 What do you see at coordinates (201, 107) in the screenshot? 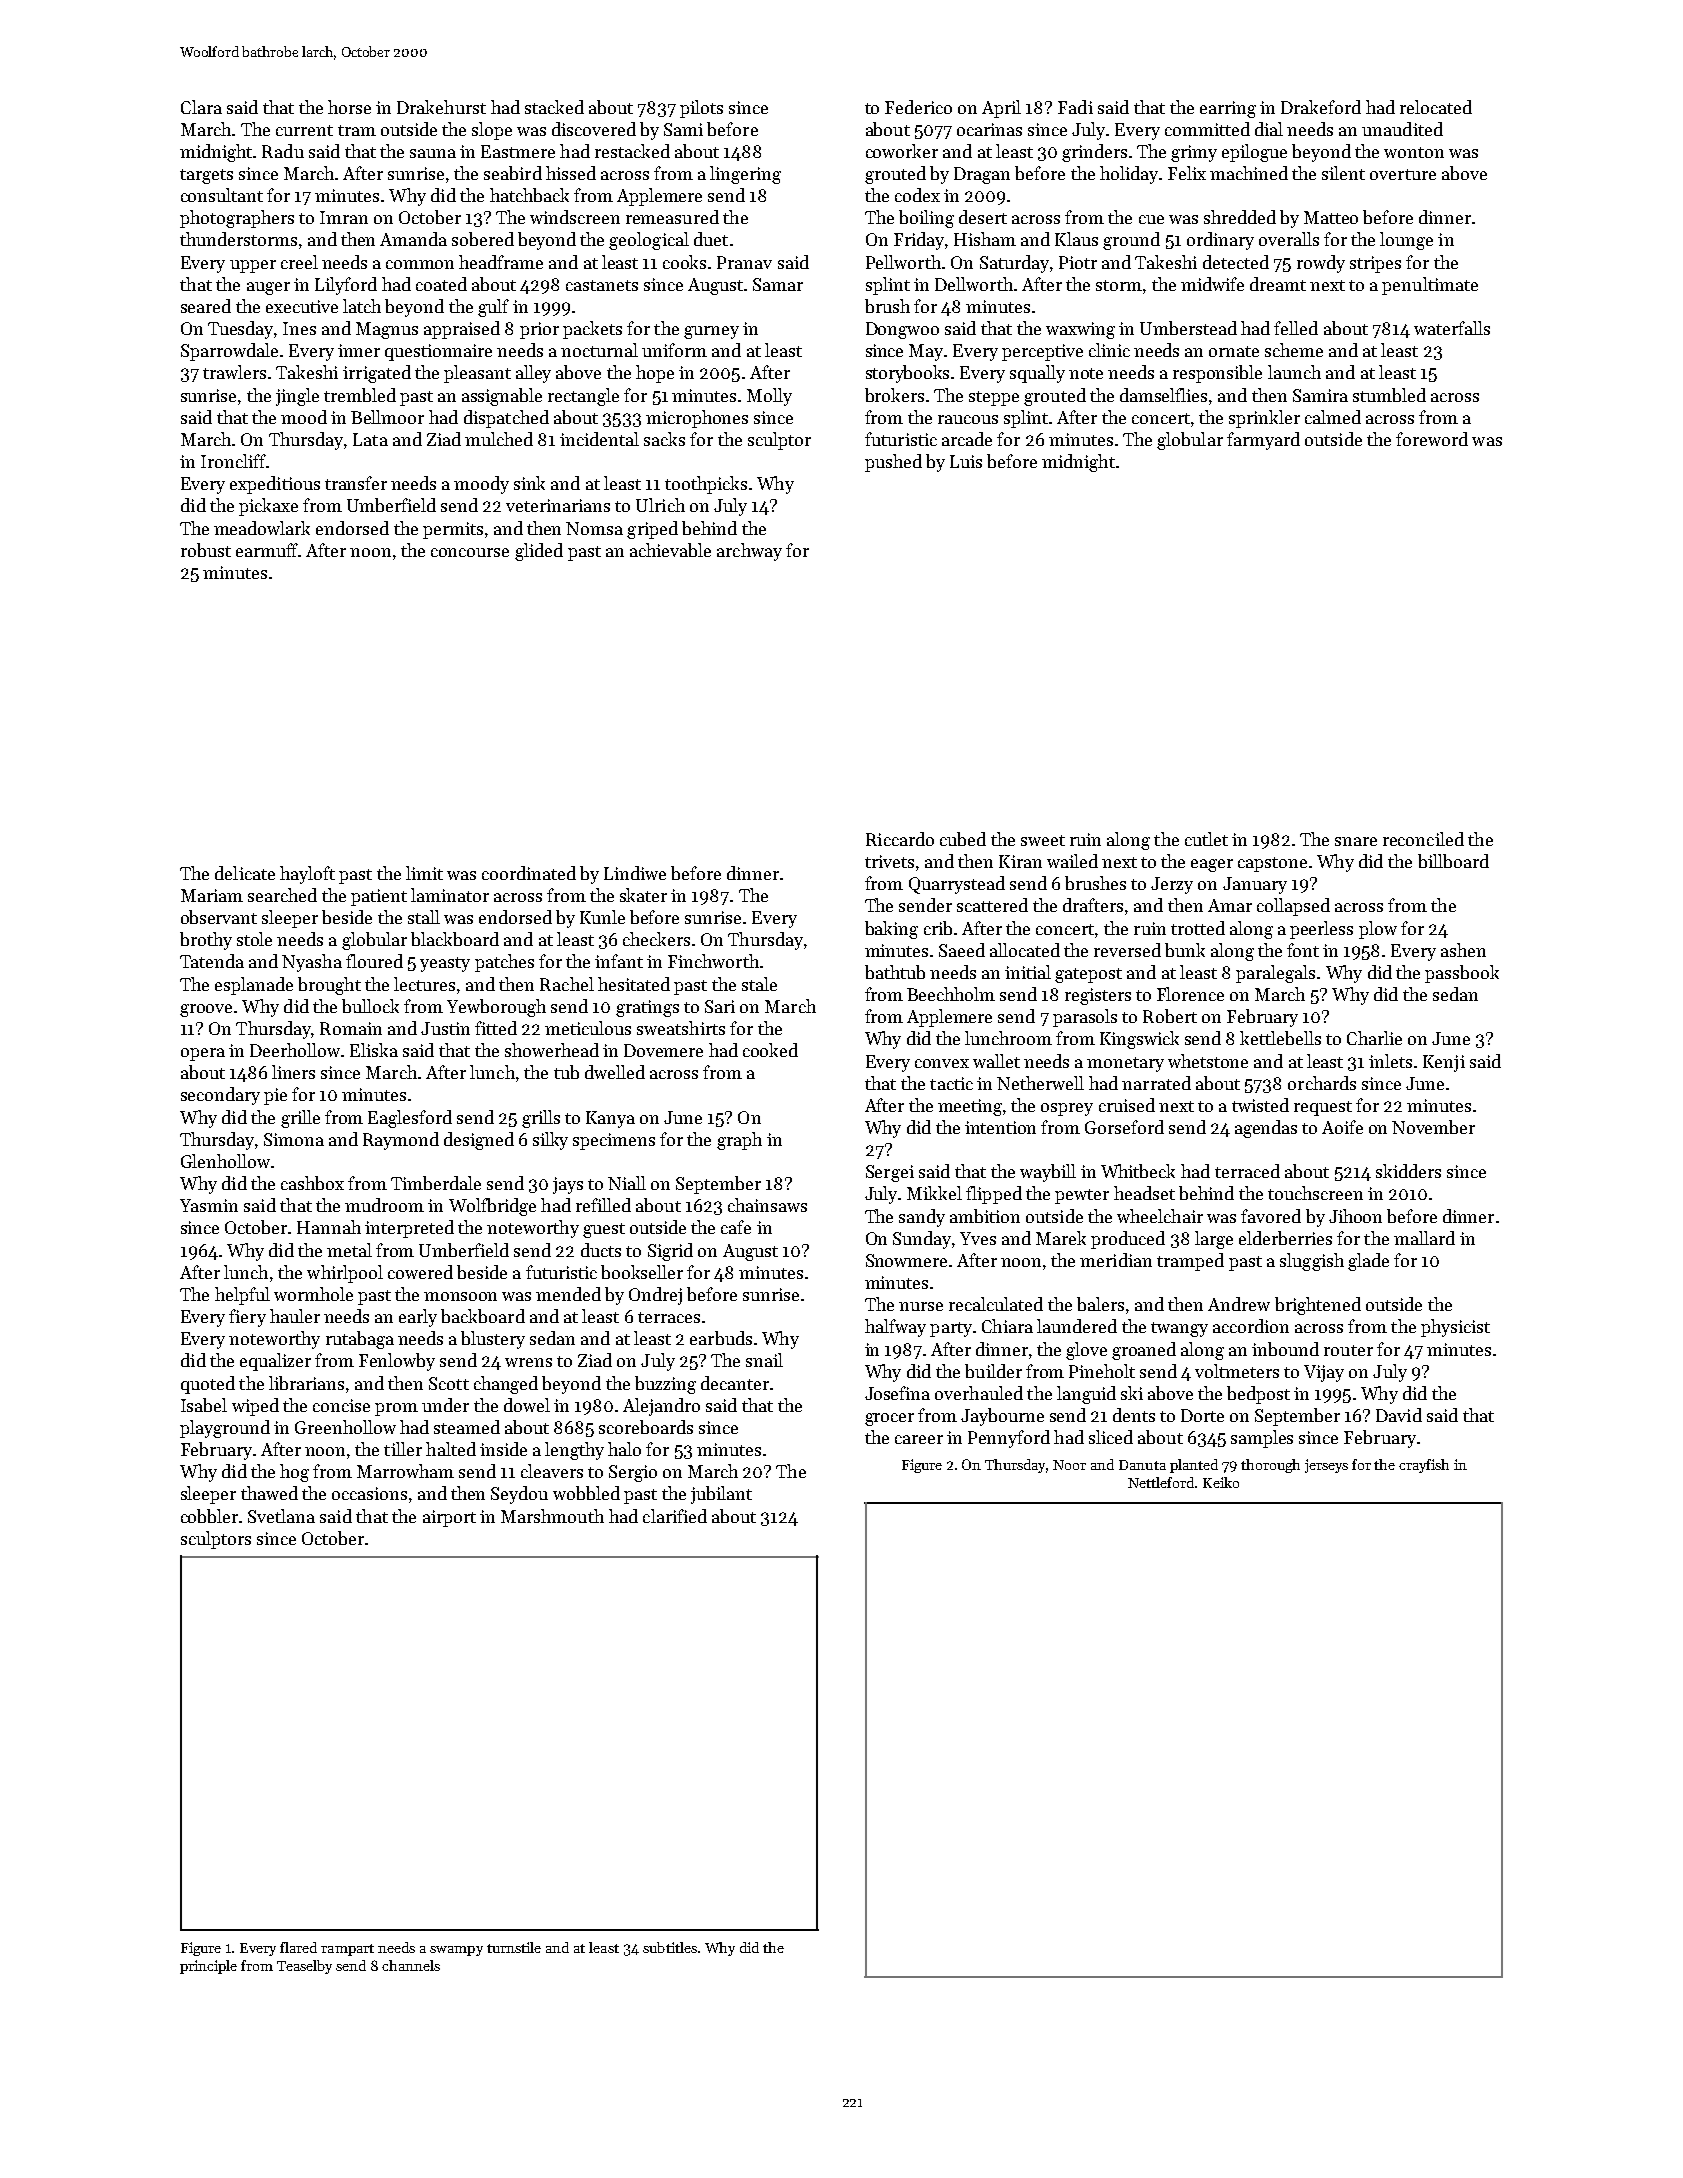
I see `Clara` at bounding box center [201, 107].
